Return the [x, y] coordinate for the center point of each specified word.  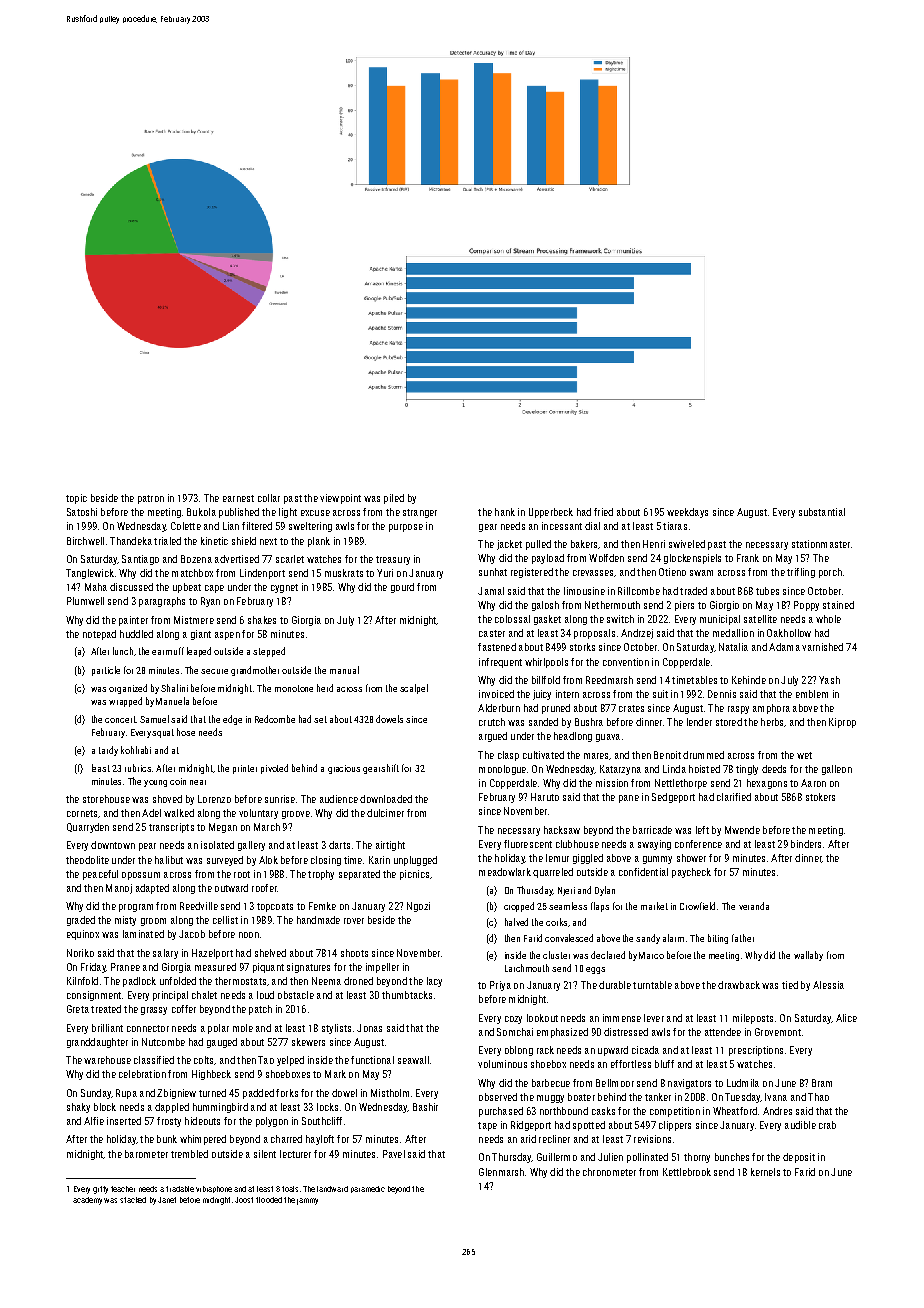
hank [505, 512]
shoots [354, 953]
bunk [167, 1139]
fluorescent [528, 844]
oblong [519, 1051]
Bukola [201, 512]
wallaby [808, 956]
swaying [654, 845]
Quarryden [88, 828]
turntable [652, 985]
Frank [748, 558]
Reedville [199, 906]
